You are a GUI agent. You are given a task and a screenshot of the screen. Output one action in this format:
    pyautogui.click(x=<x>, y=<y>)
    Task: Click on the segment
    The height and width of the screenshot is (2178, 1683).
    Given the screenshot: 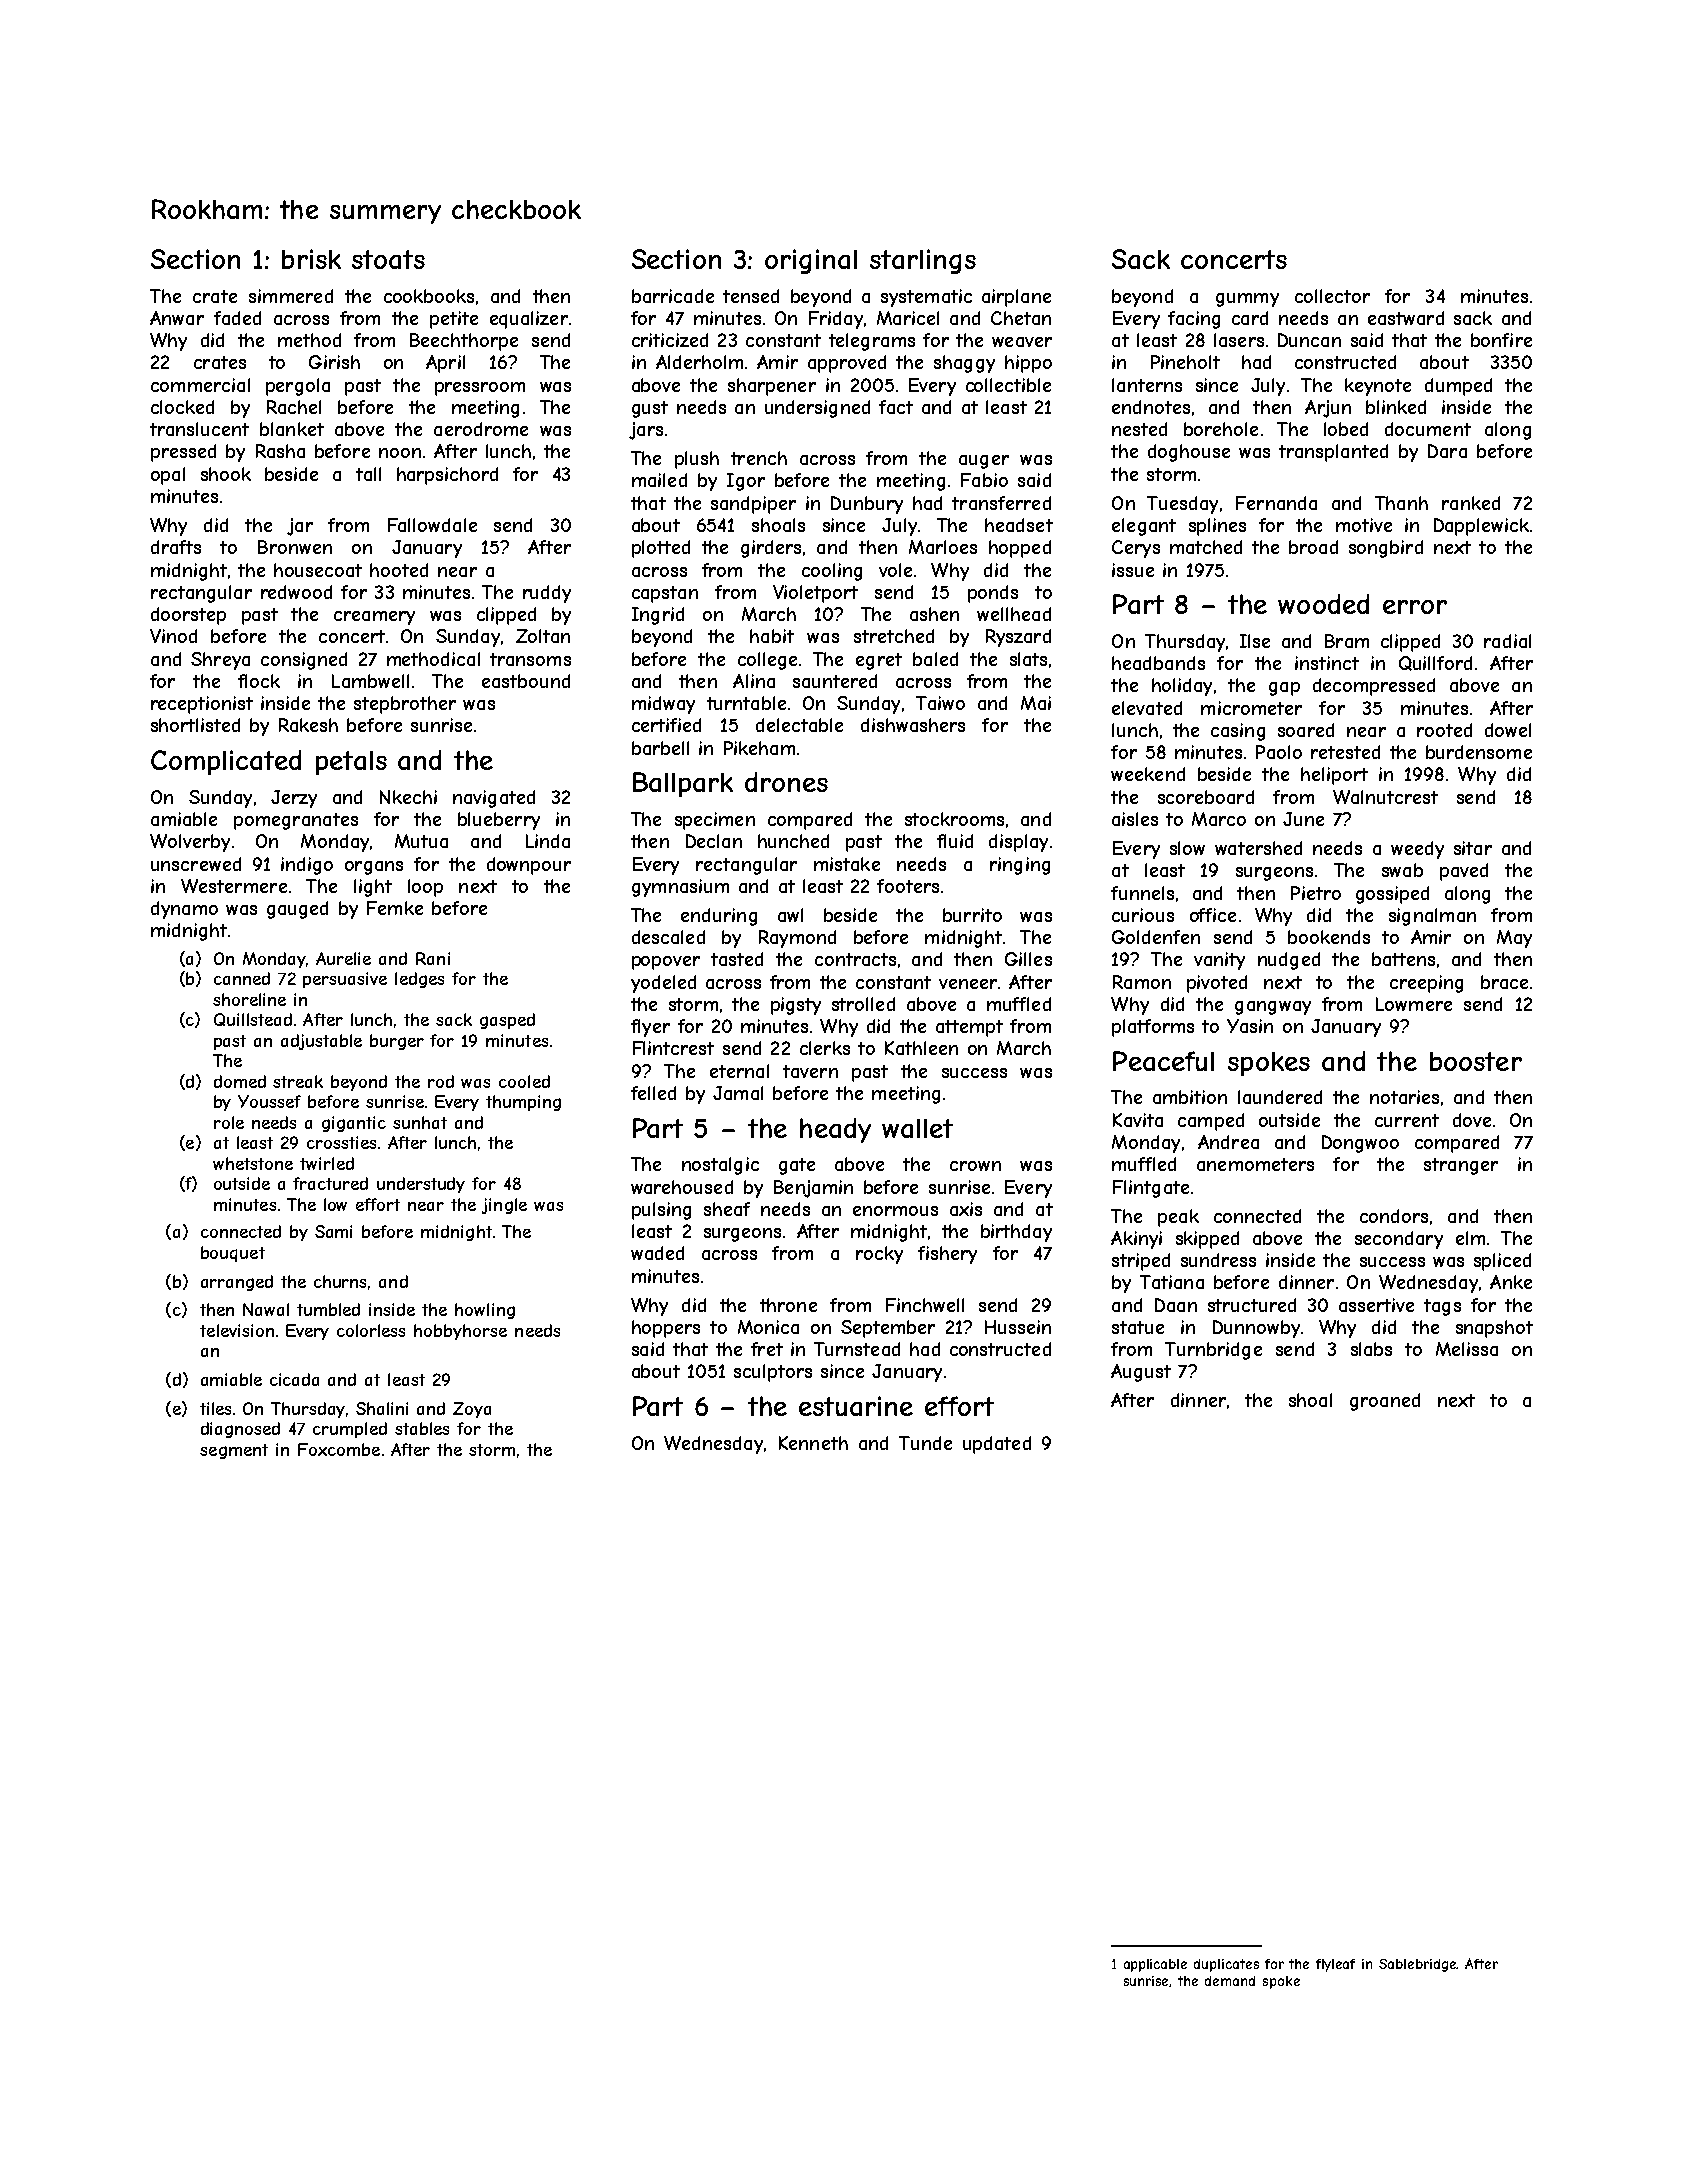 What is the action you would take?
    pyautogui.click(x=234, y=1451)
